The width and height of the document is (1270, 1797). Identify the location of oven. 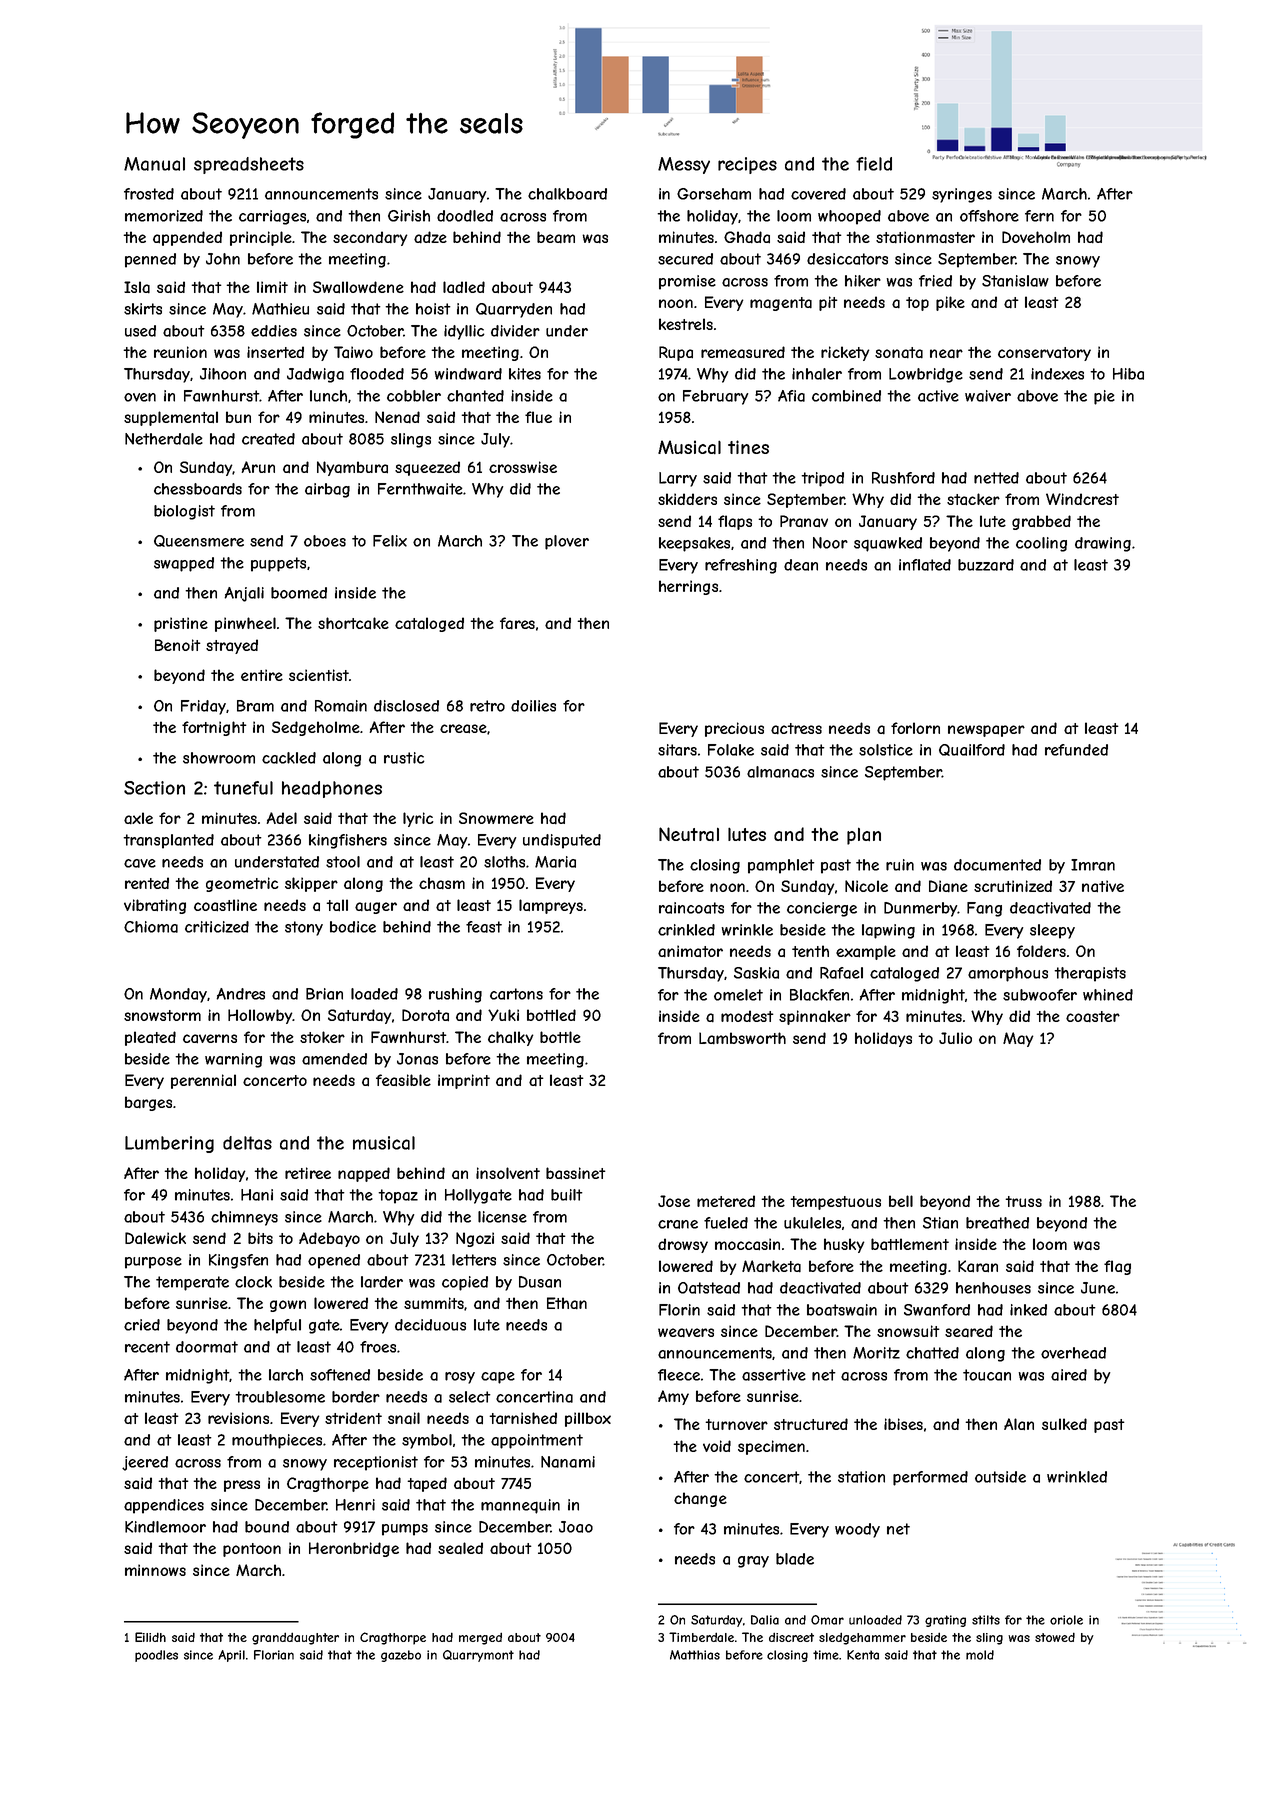
(140, 397).
